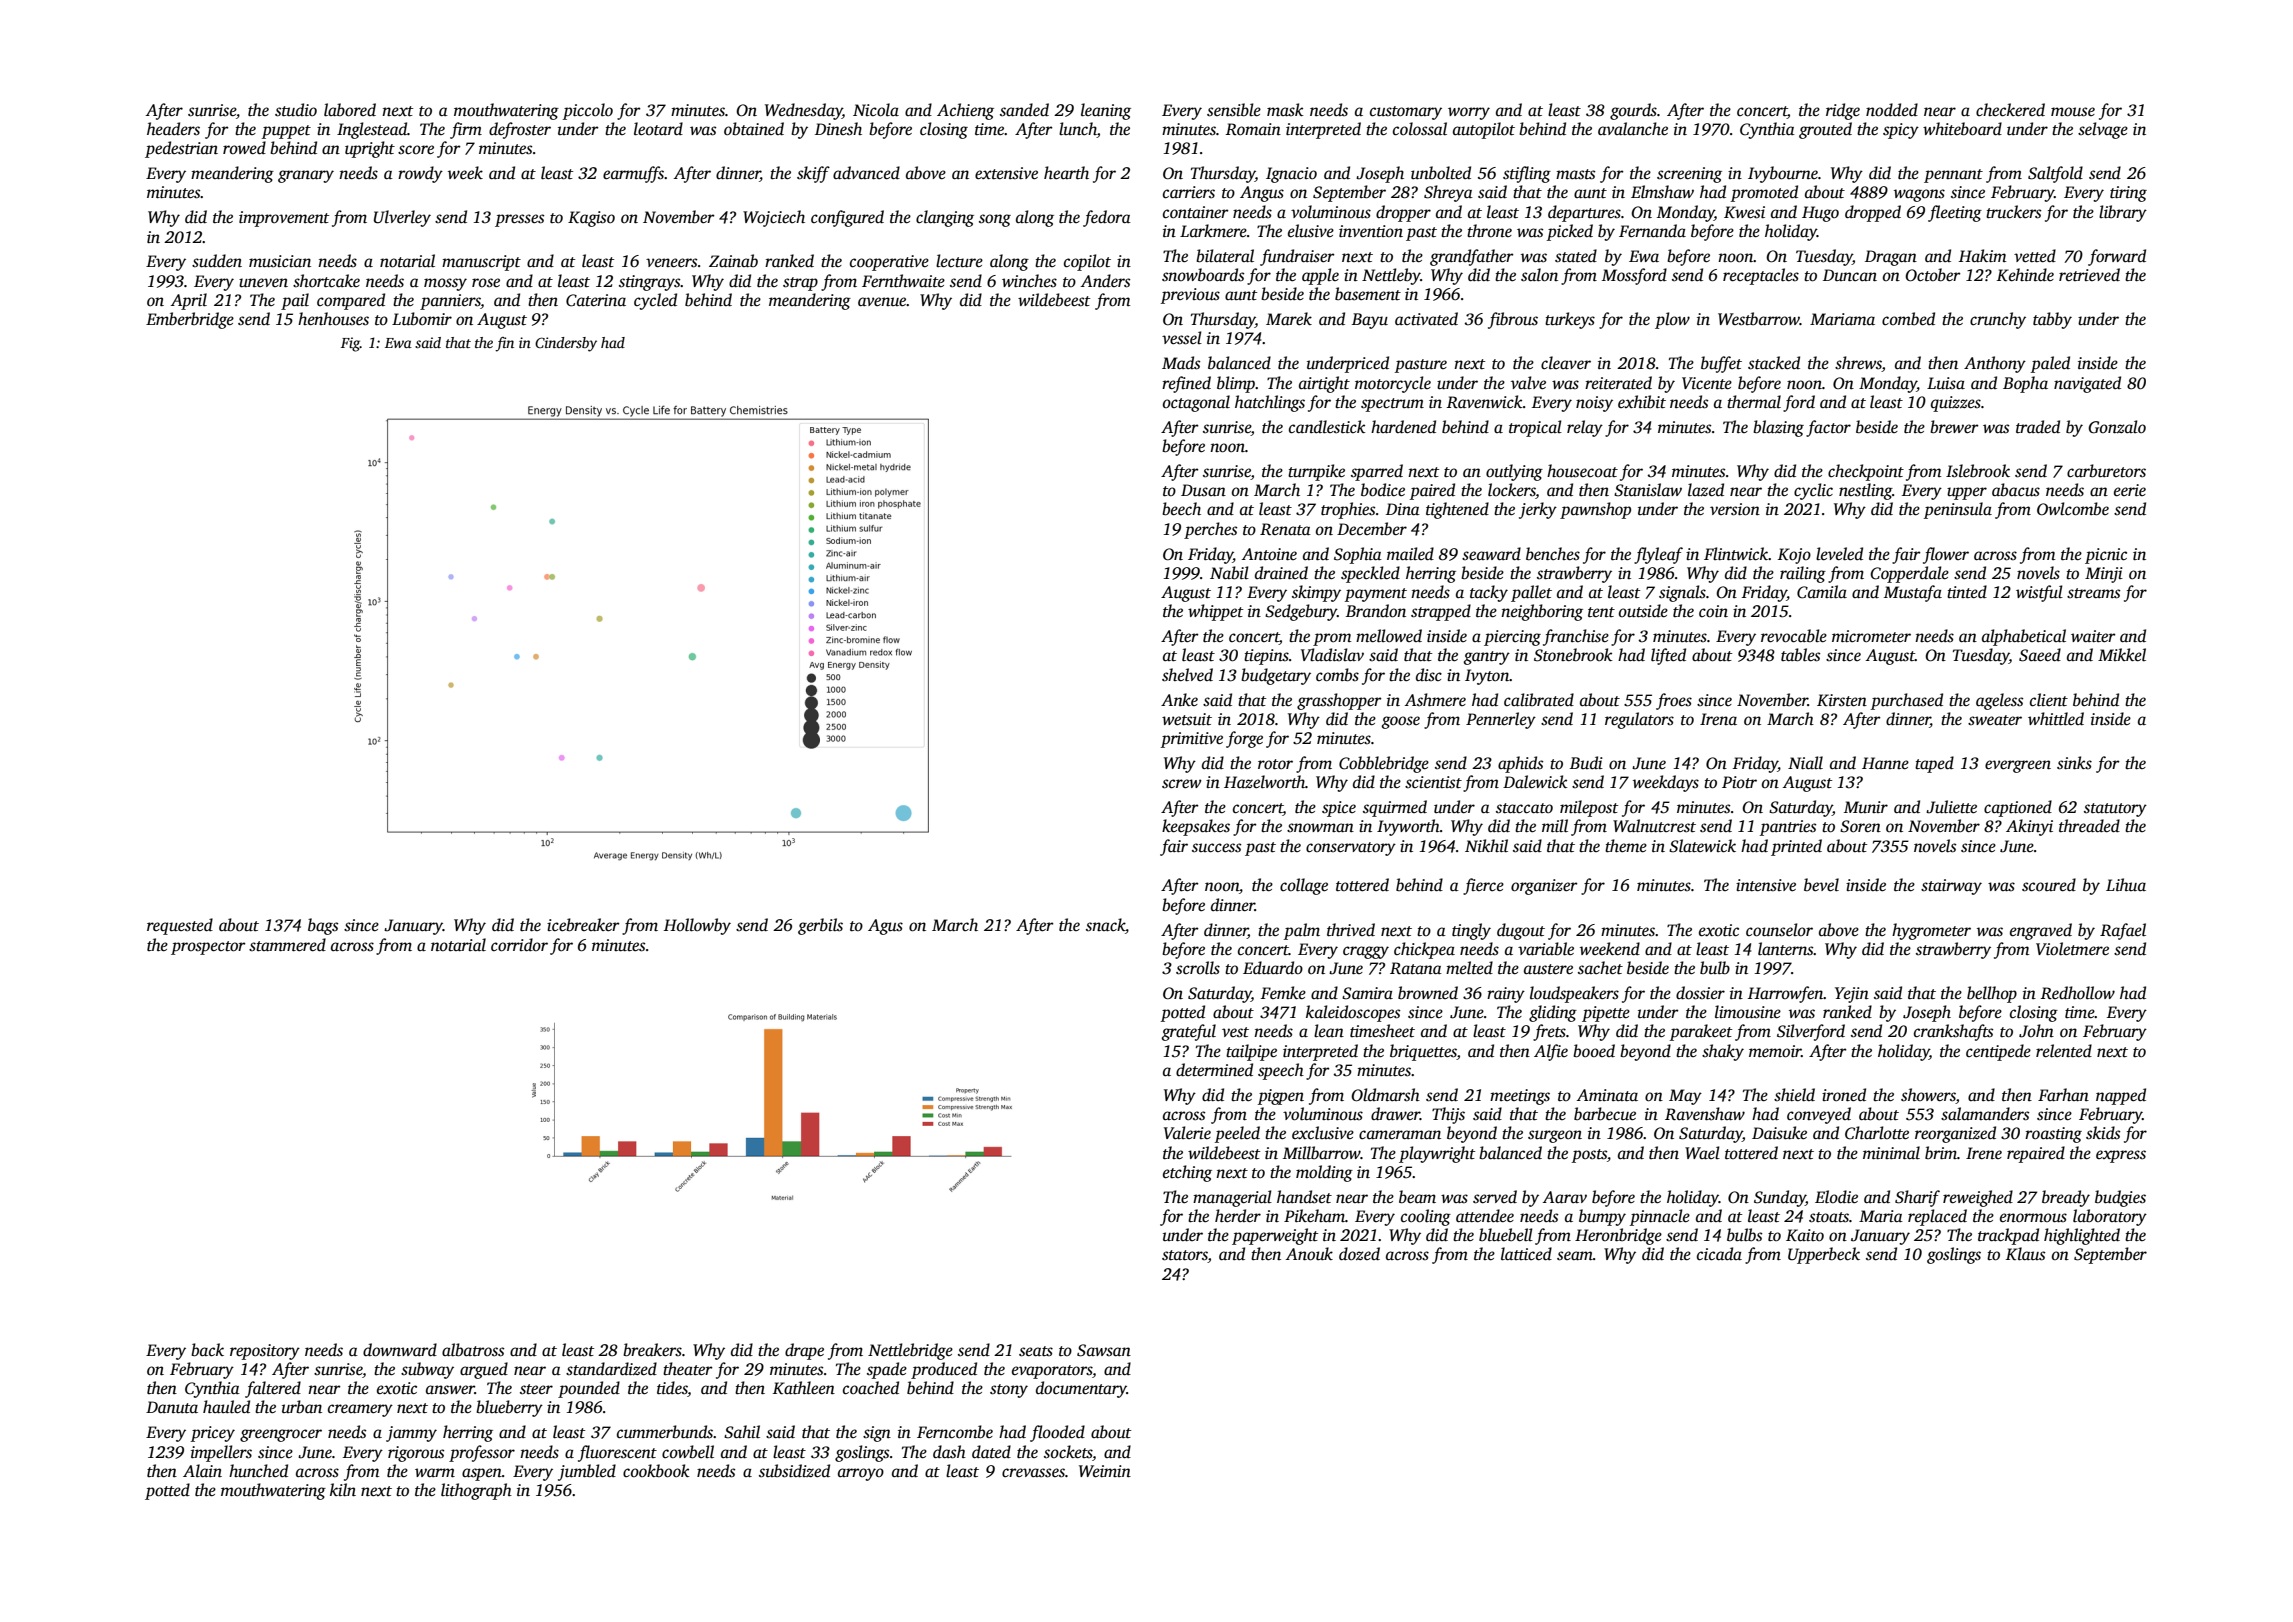 This page has width=2293, height=1622. What do you see at coordinates (1187, 1173) in the page?
I see `etching` at bounding box center [1187, 1173].
